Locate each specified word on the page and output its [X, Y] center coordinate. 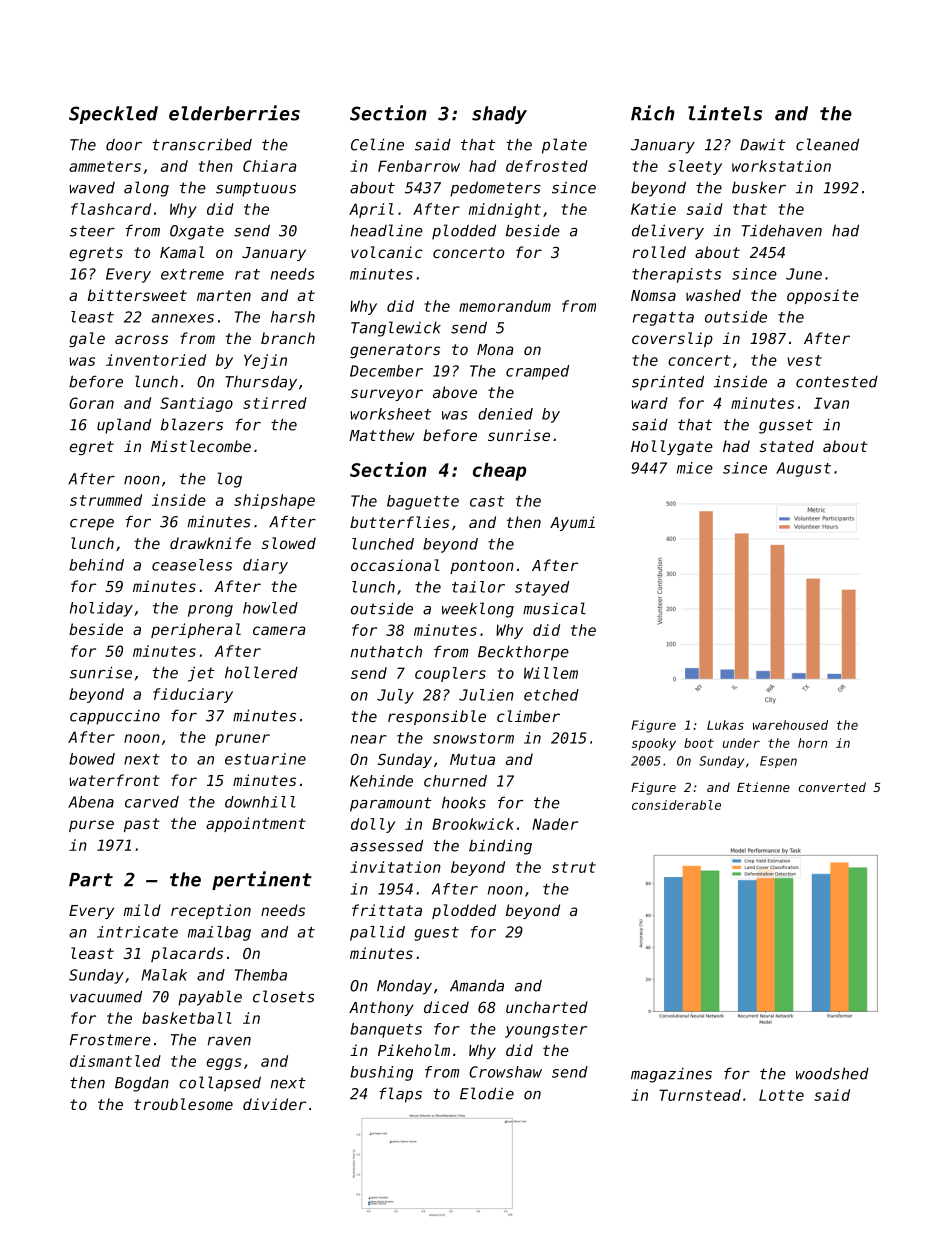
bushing [381, 1073]
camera [279, 630]
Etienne [763, 787]
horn [812, 743]
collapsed [220, 1084]
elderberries [234, 113]
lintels [725, 113]
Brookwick [473, 824]
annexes [183, 318]
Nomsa [653, 295]
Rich [653, 113]
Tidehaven [782, 230]
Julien [486, 695]
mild [142, 910]
